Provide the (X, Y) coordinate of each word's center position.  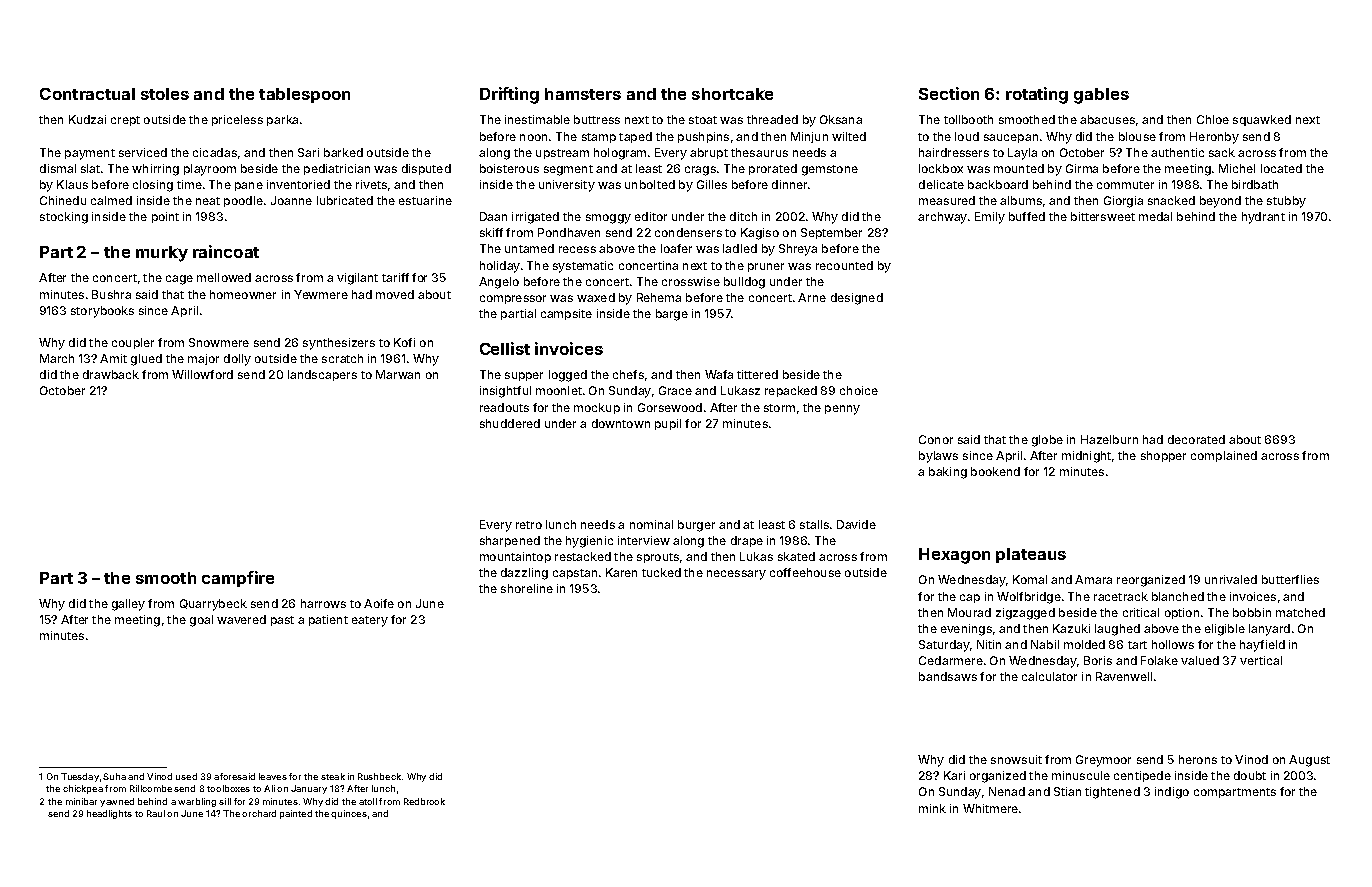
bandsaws (948, 676)
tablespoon (304, 95)
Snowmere (219, 342)
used (186, 776)
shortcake (732, 94)
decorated (1196, 439)
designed (857, 299)
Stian (1067, 791)
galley (128, 605)
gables (1101, 96)
